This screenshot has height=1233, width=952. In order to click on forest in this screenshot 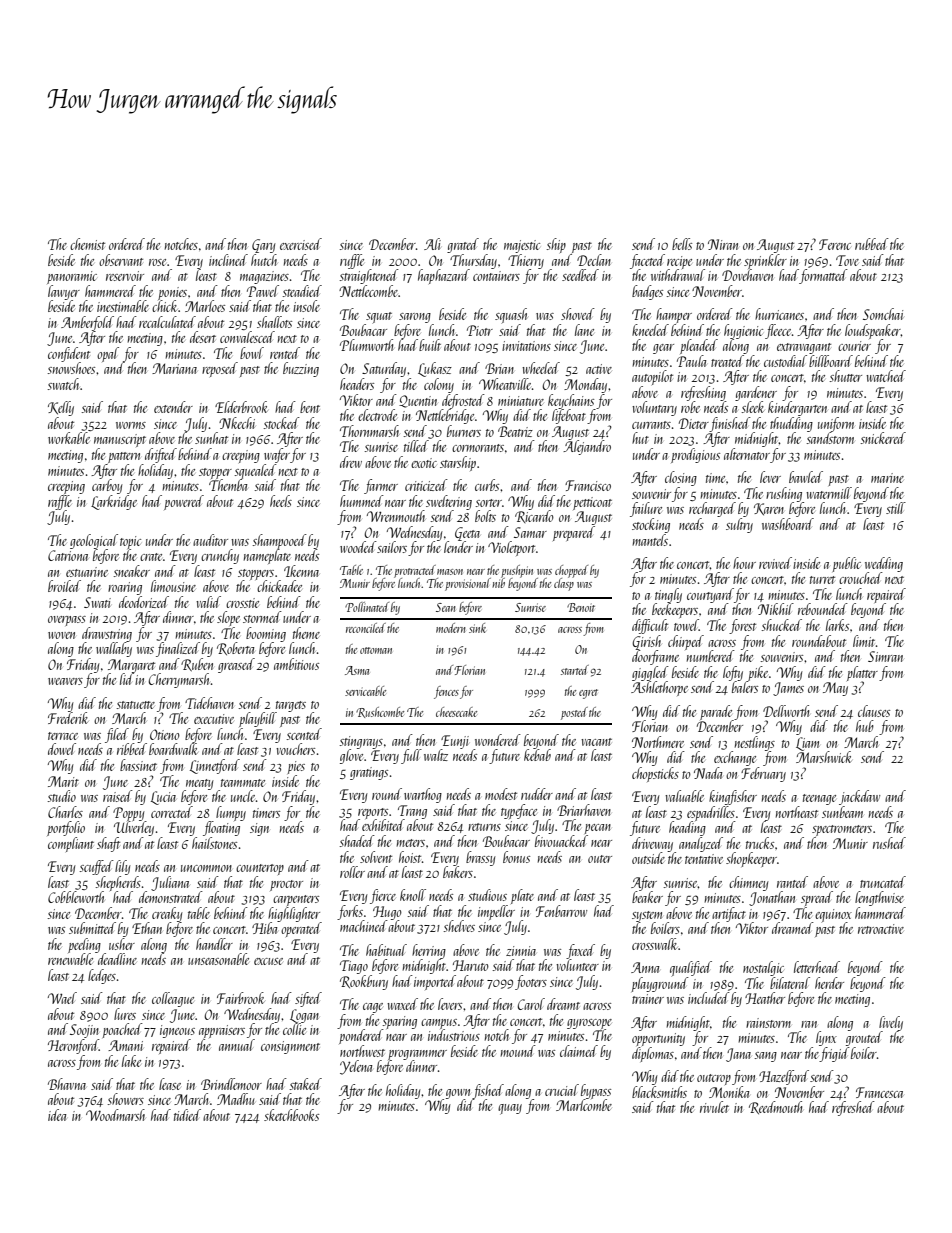, I will do `click(742, 626)`.
